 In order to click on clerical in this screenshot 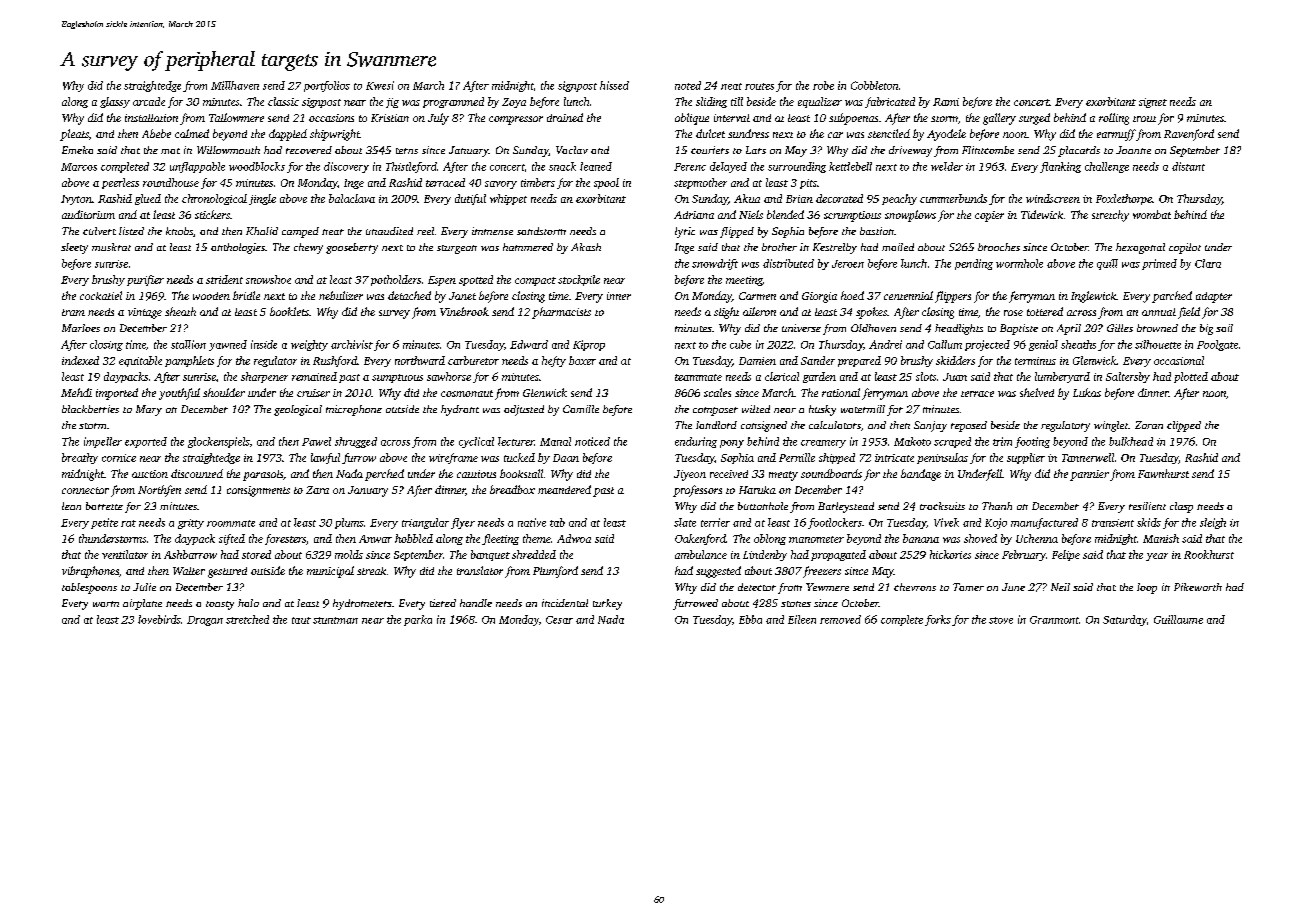, I will do `click(782, 376)`.
